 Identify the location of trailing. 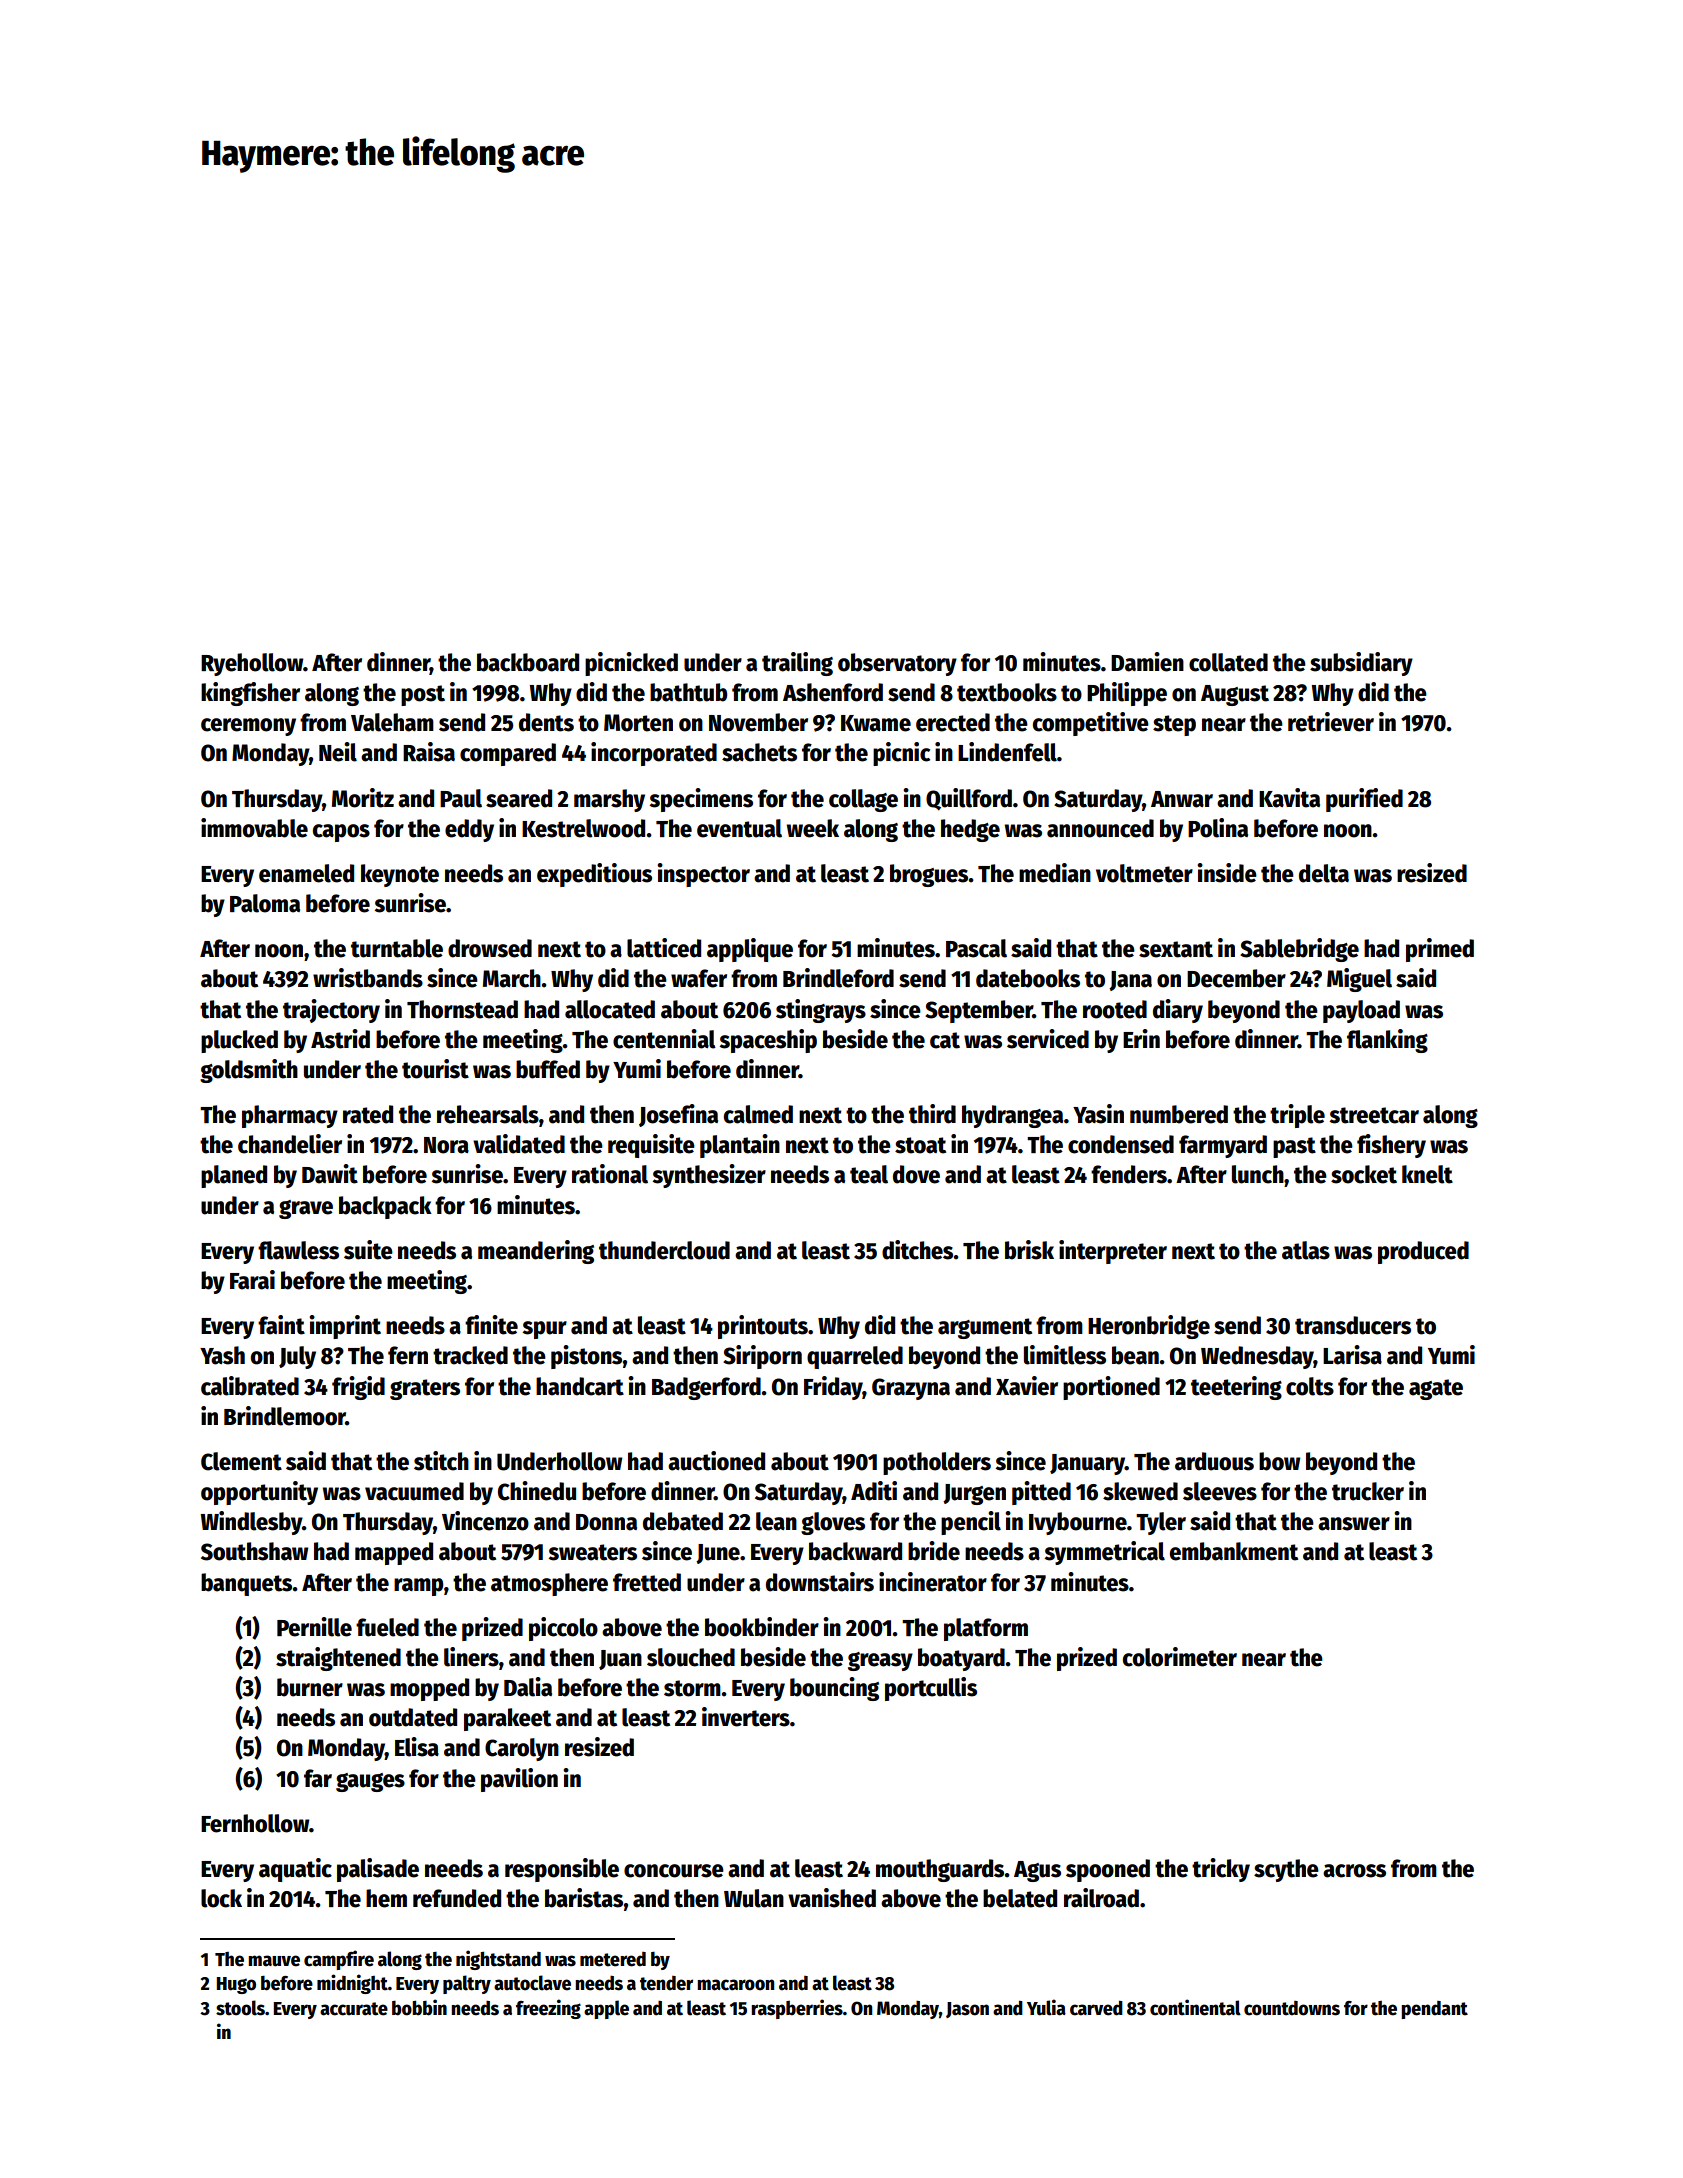
(797, 664).
